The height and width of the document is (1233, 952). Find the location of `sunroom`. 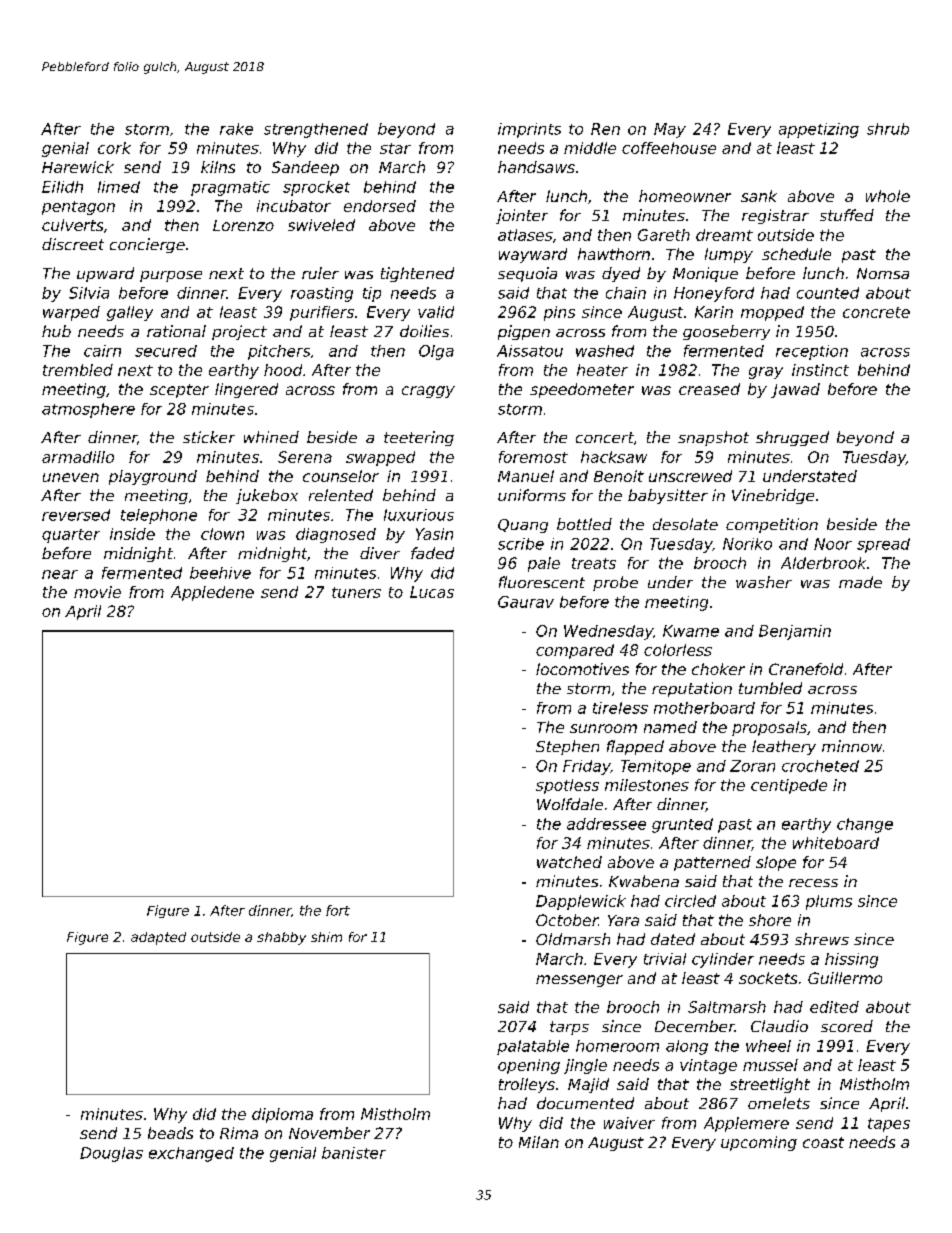

sunroom is located at coordinates (603, 728).
